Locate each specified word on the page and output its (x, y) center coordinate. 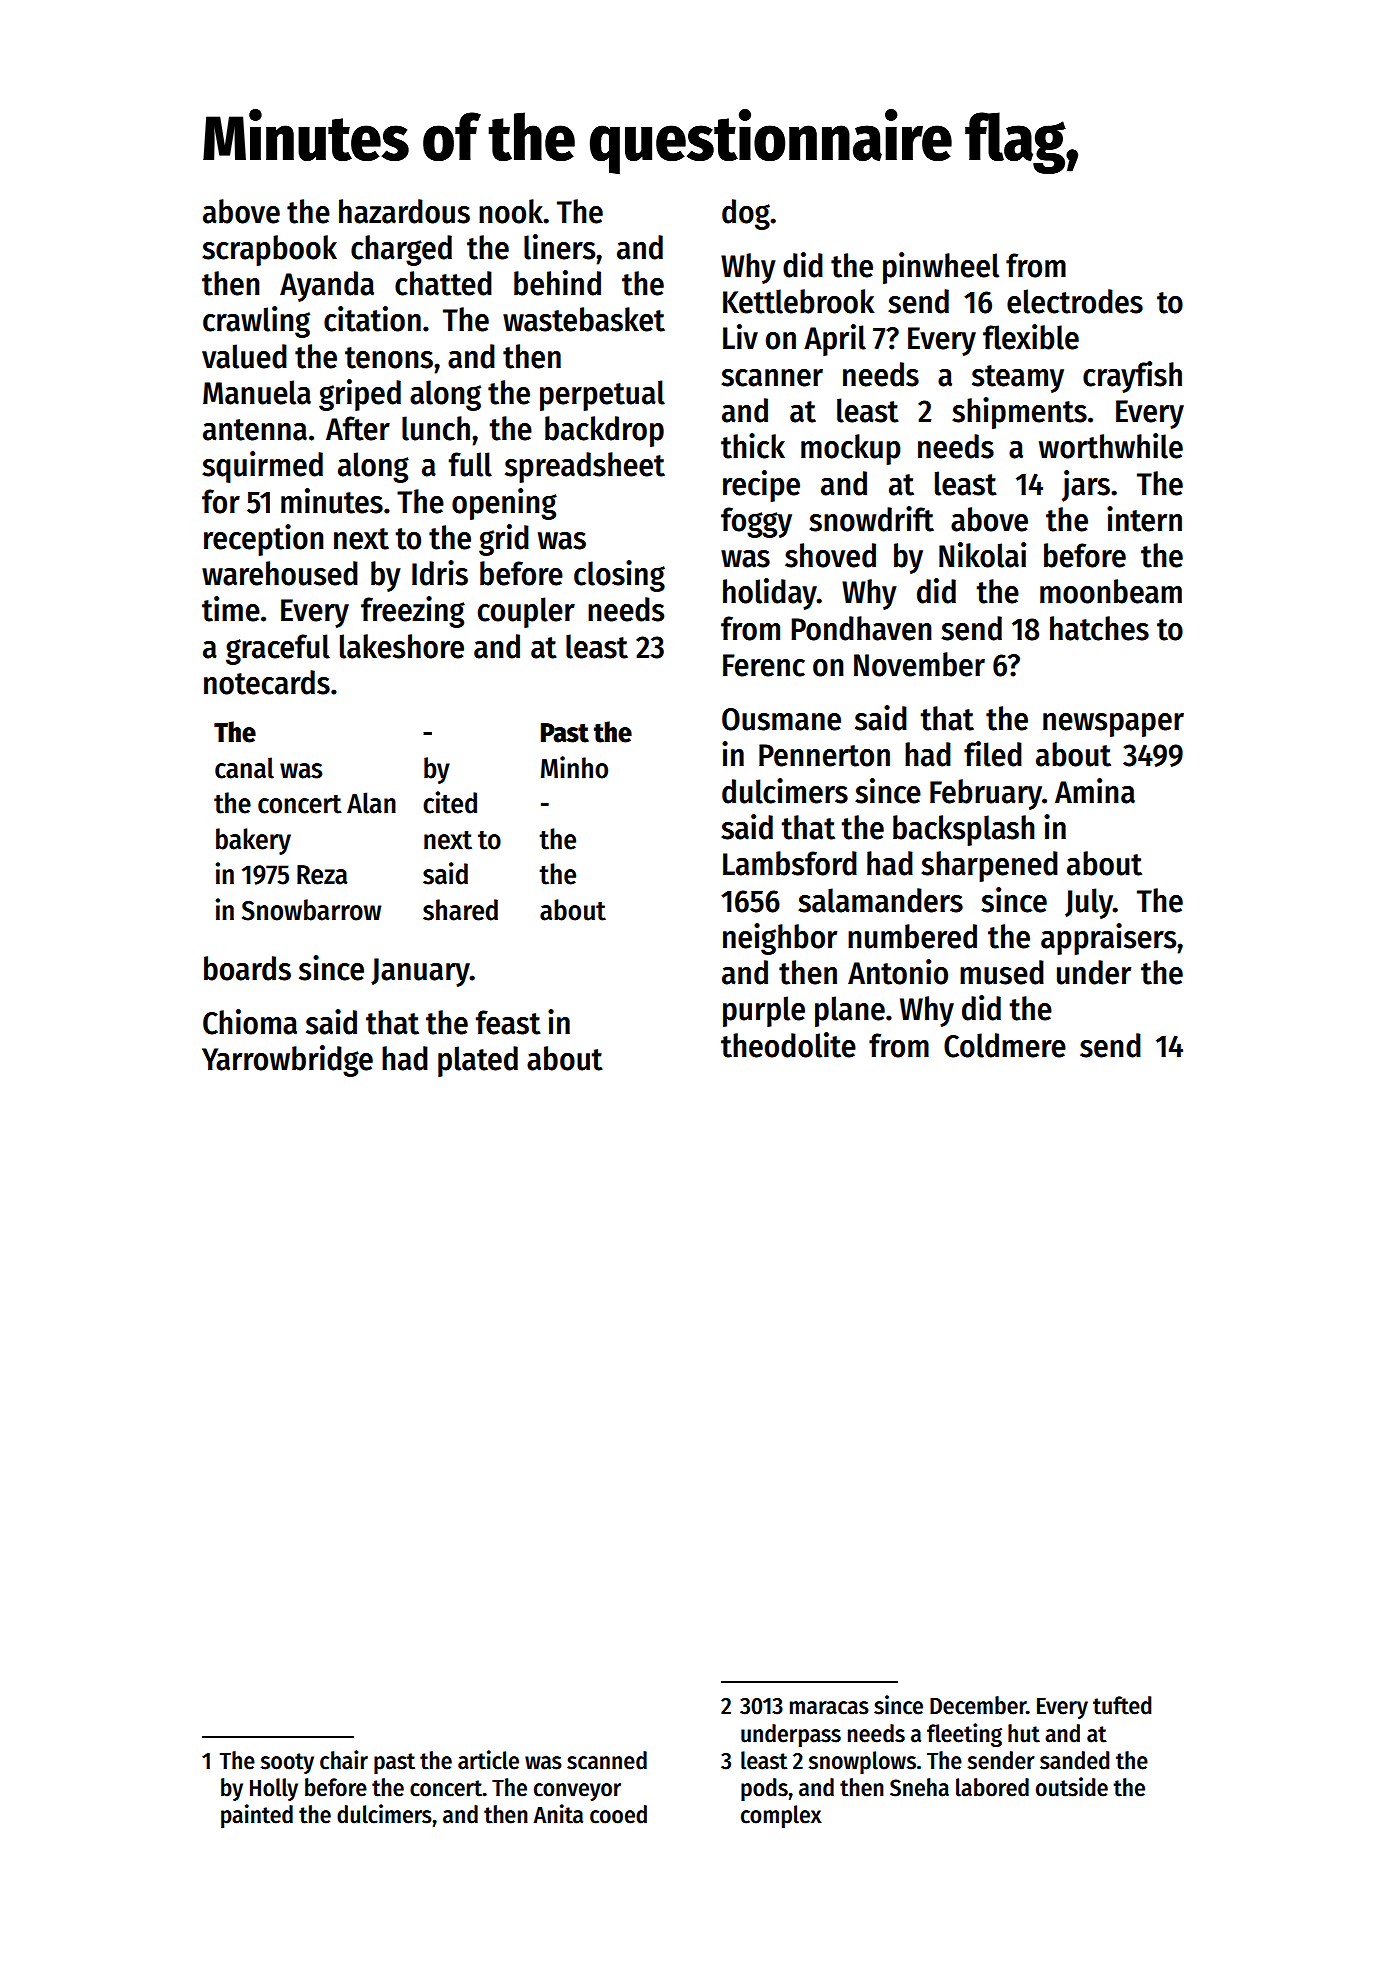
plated (478, 1061)
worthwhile (1111, 446)
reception (264, 540)
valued (244, 356)
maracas (829, 1708)
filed (993, 754)
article (488, 1760)
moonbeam (1111, 591)
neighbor (780, 939)
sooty (287, 1763)
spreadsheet (585, 467)
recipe (761, 486)
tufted (1122, 1705)
